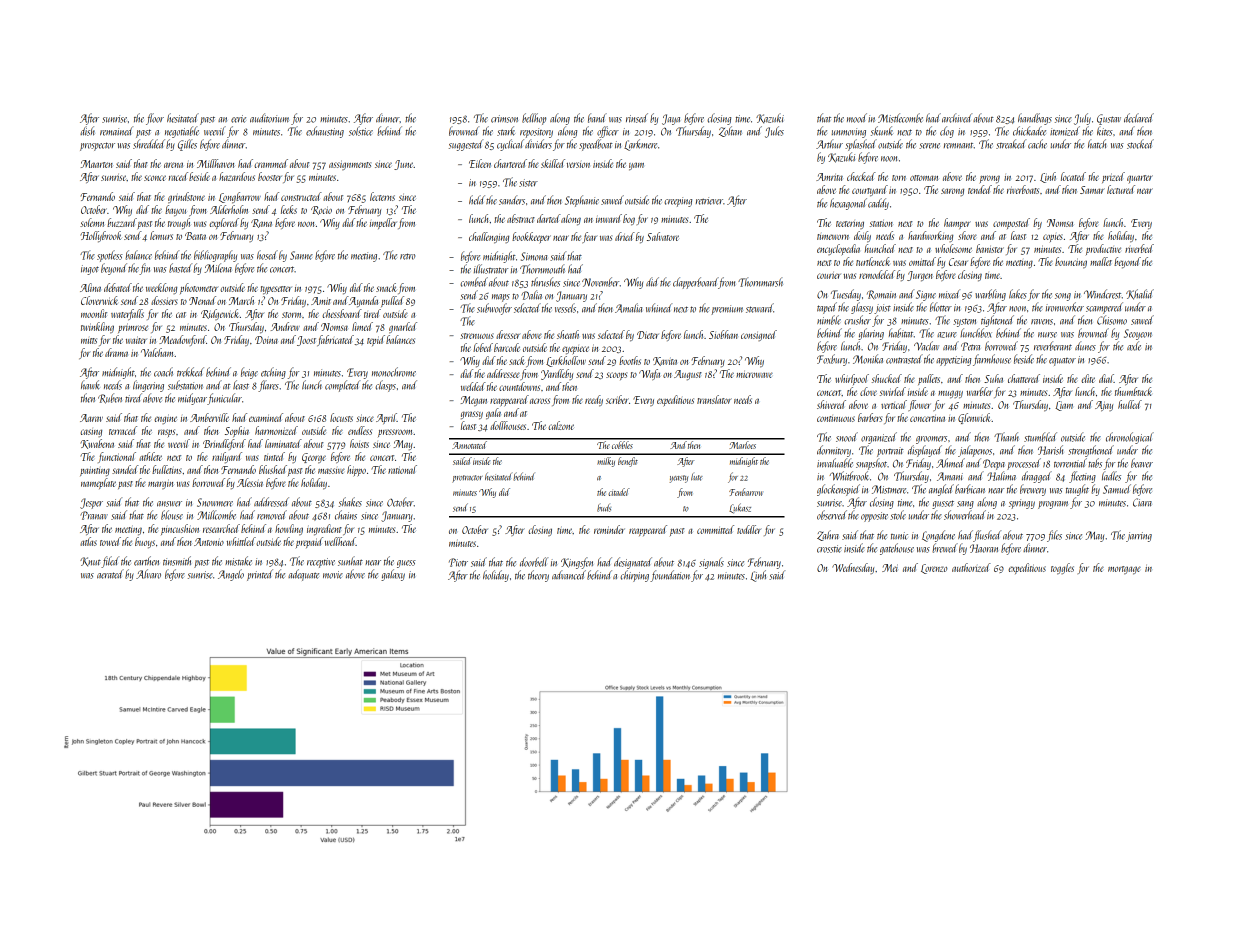  Describe the element at coordinates (670, 576) in the page. I see `foundation` at that location.
